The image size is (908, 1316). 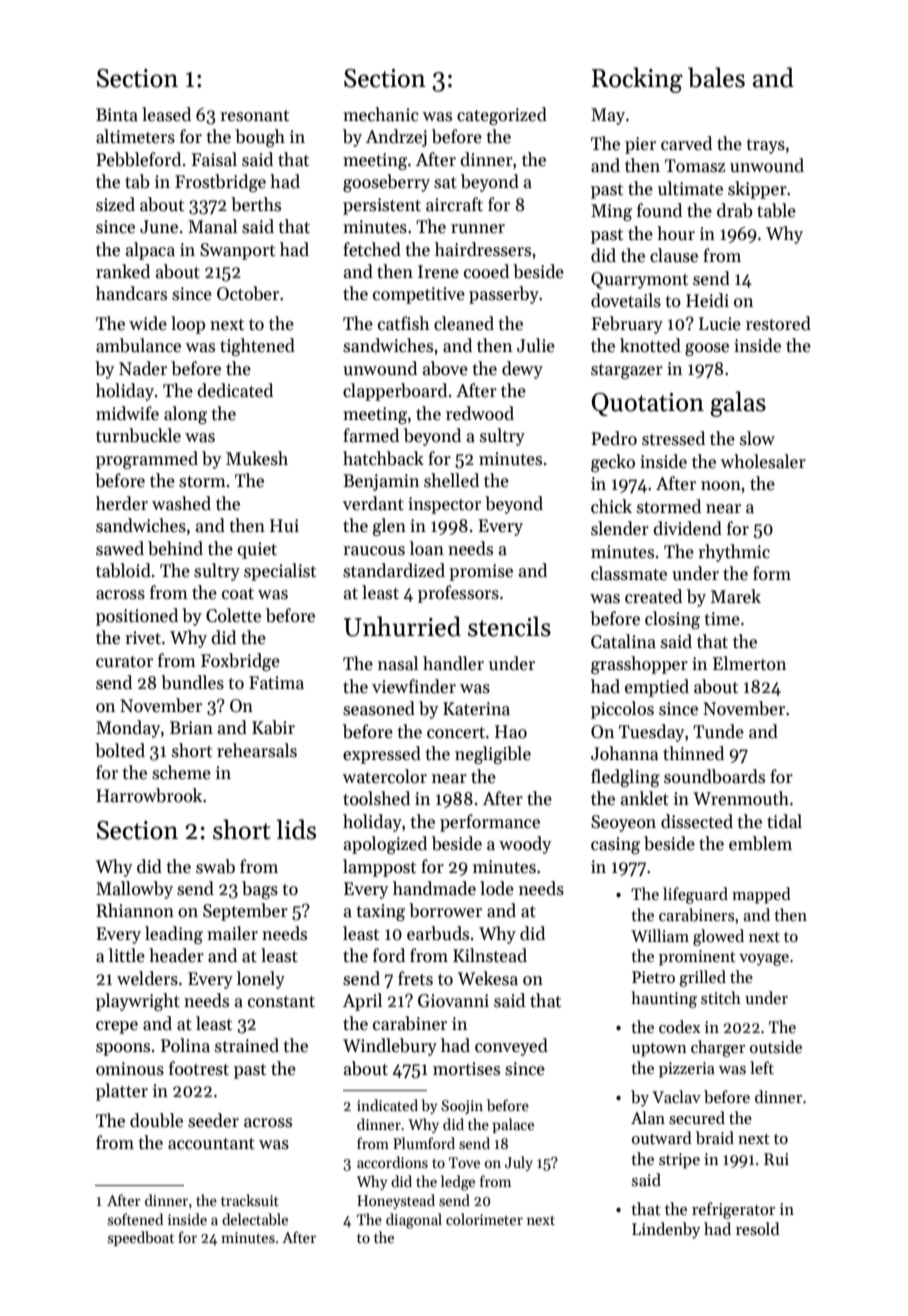 I want to click on resold, so click(x=758, y=1229).
